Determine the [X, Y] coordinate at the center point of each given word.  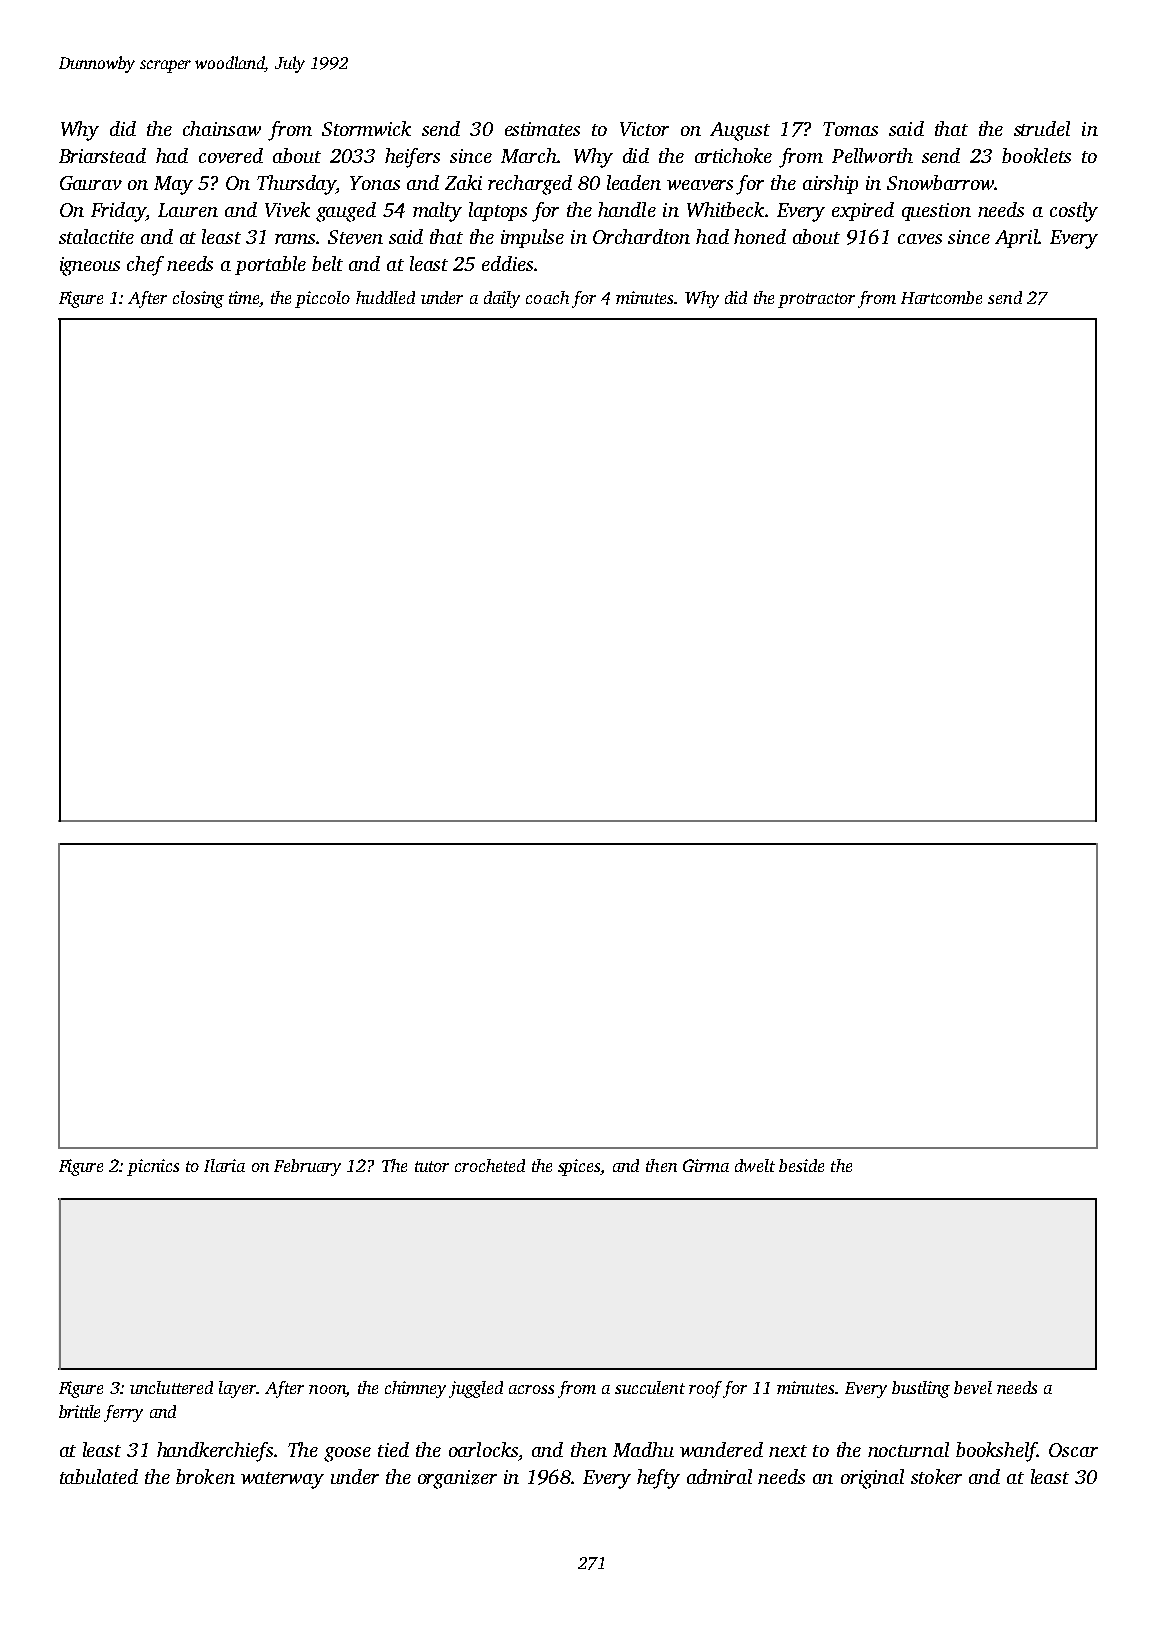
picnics [153, 1167]
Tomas [850, 129]
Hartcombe [941, 297]
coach [547, 297]
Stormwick [366, 128]
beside [801, 1165]
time [244, 299]
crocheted [490, 1165]
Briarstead [102, 155]
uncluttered [171, 1387]
